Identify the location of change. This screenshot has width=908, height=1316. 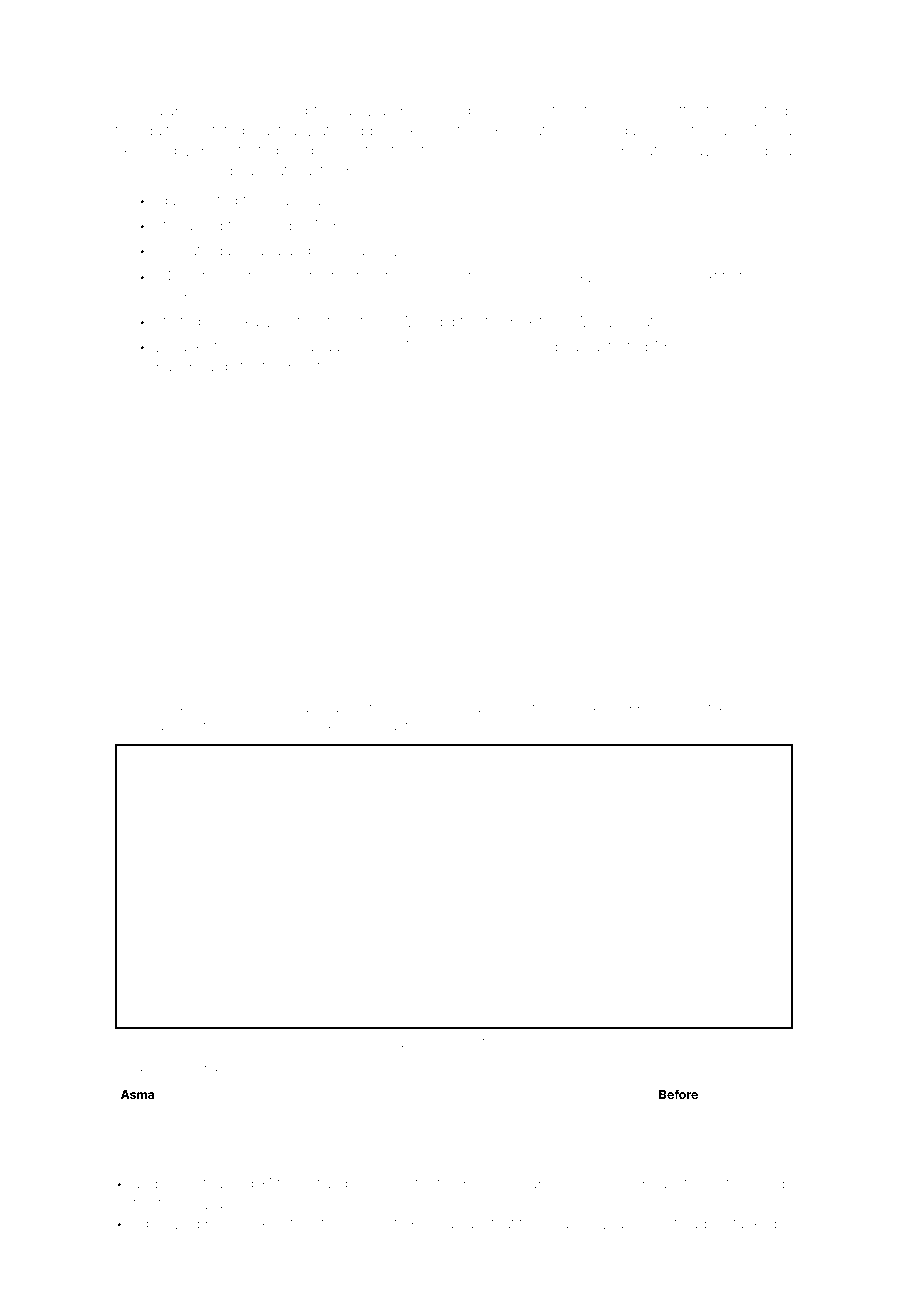
(578, 710).
